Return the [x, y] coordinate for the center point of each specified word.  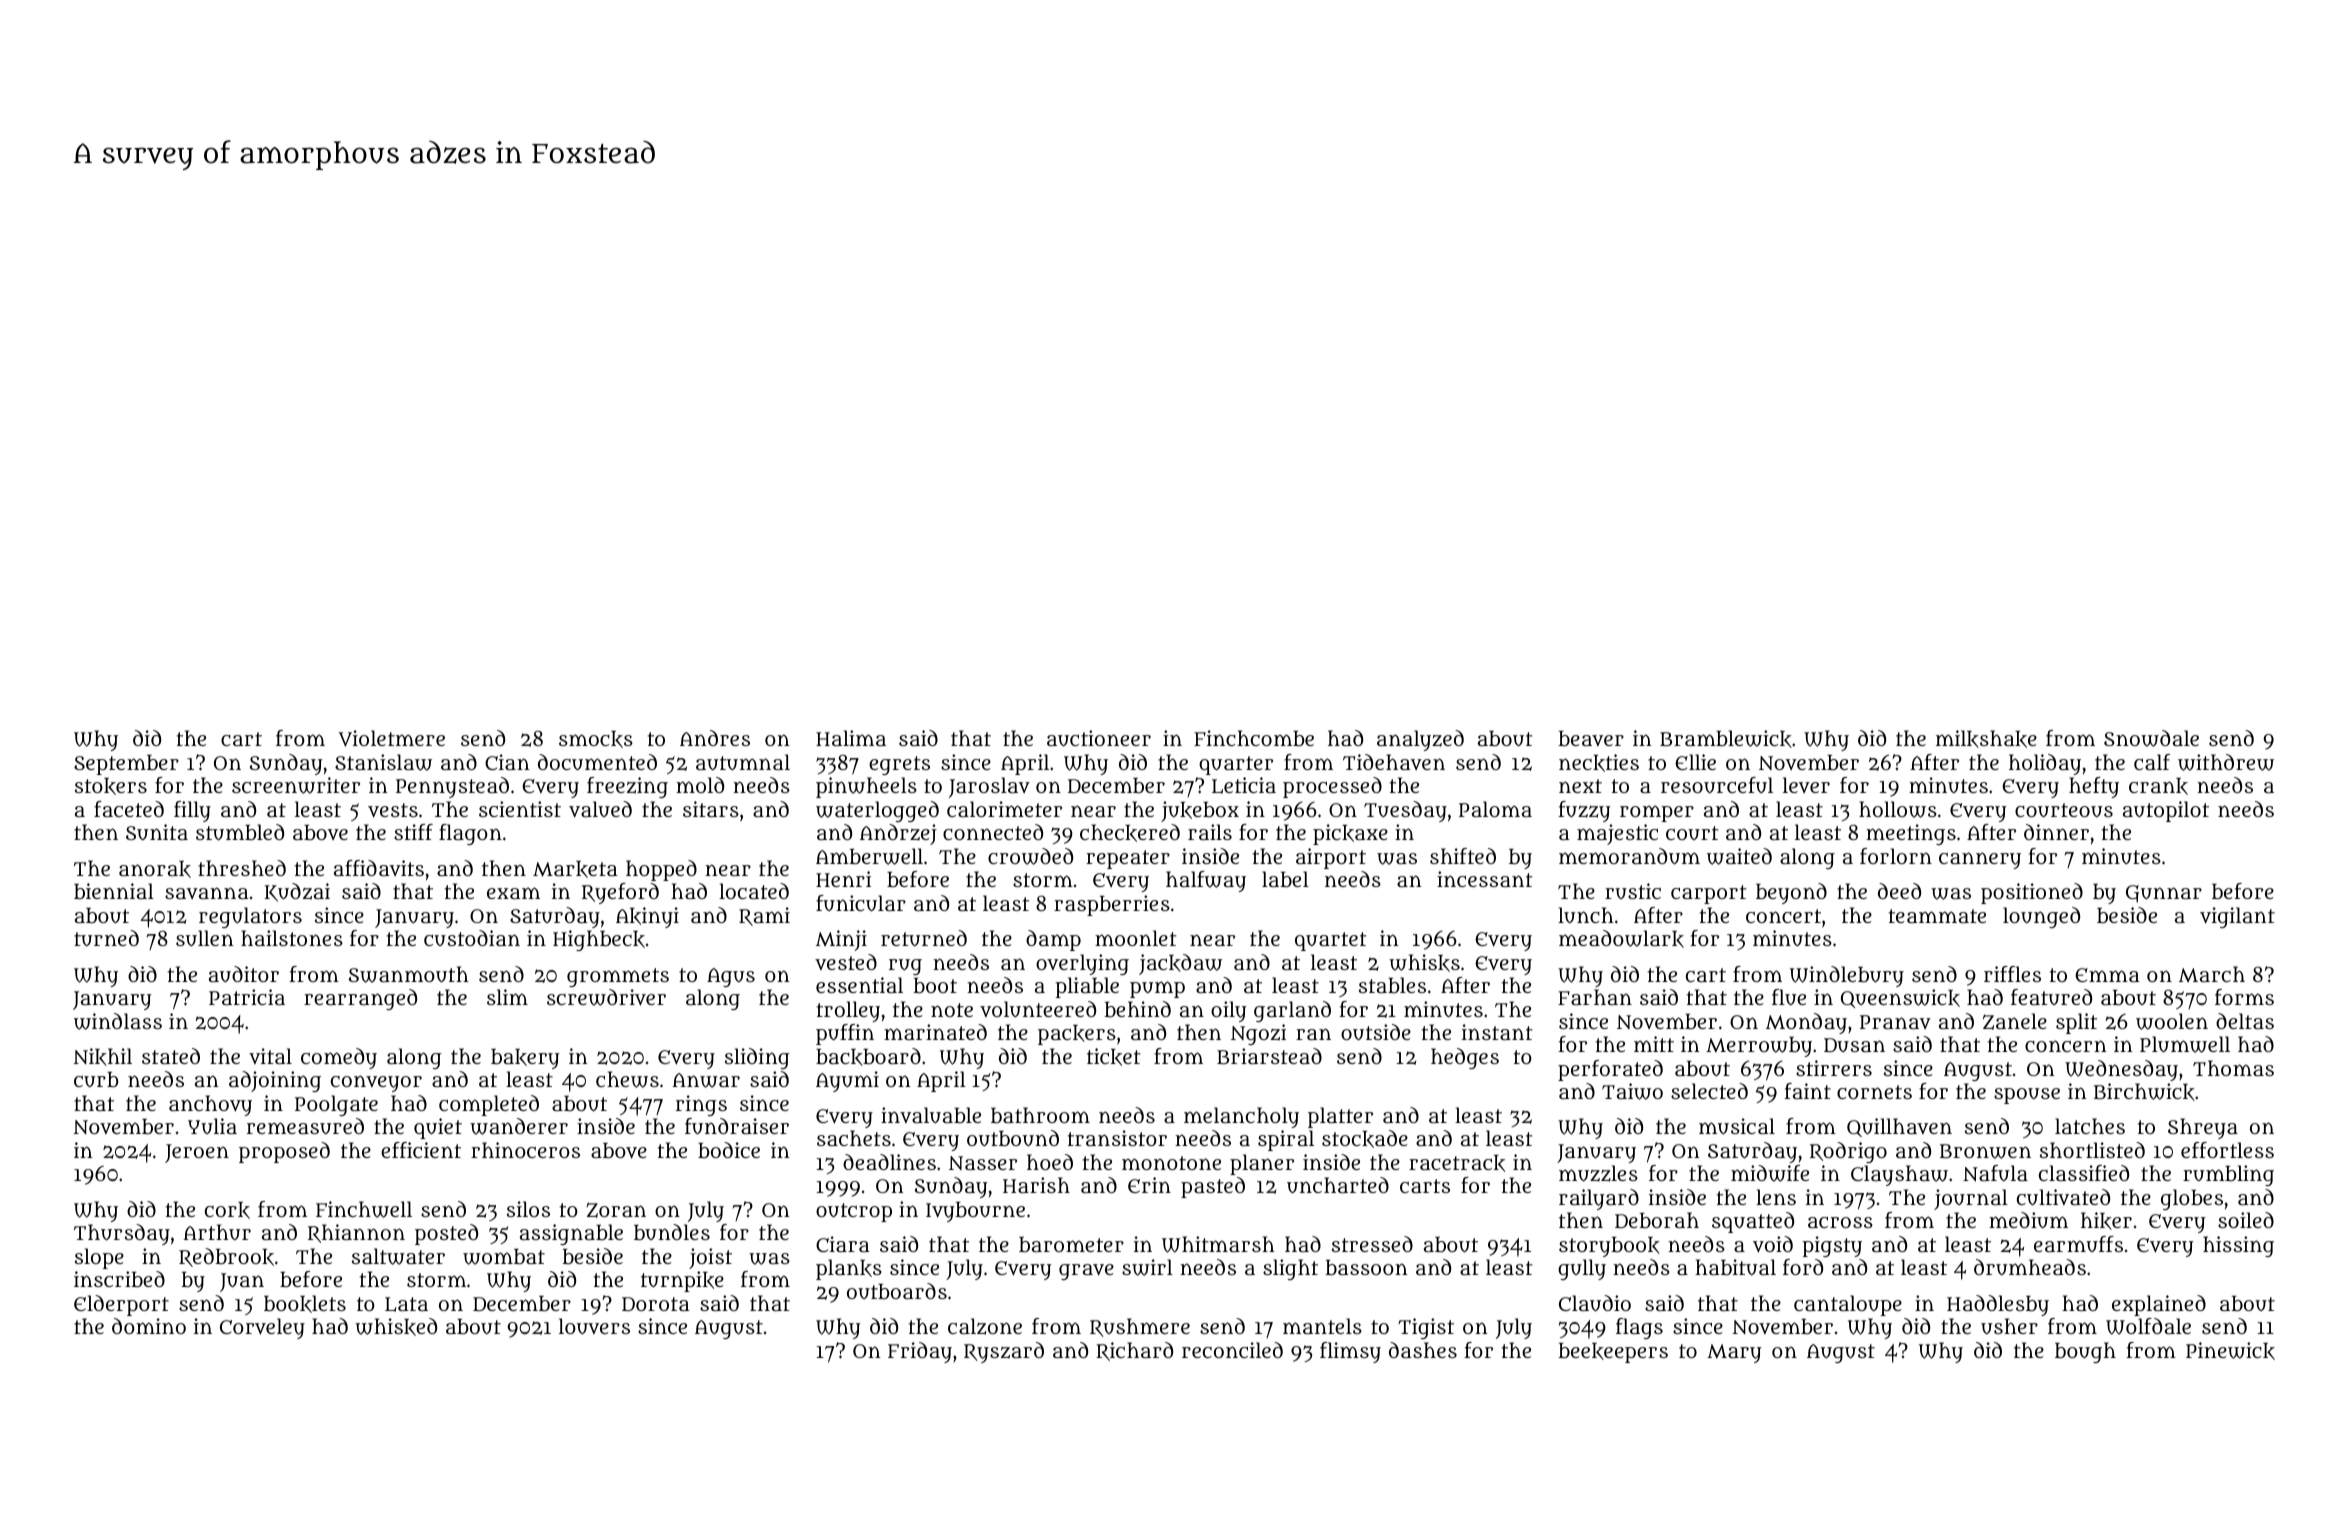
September [126, 765]
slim [507, 997]
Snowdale [2151, 738]
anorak [155, 869]
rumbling [2228, 1175]
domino [149, 1326]
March [2212, 974]
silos [528, 1209]
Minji [841, 940]
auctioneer [1099, 738]
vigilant [2237, 917]
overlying [1082, 964]
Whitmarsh [1218, 1244]
